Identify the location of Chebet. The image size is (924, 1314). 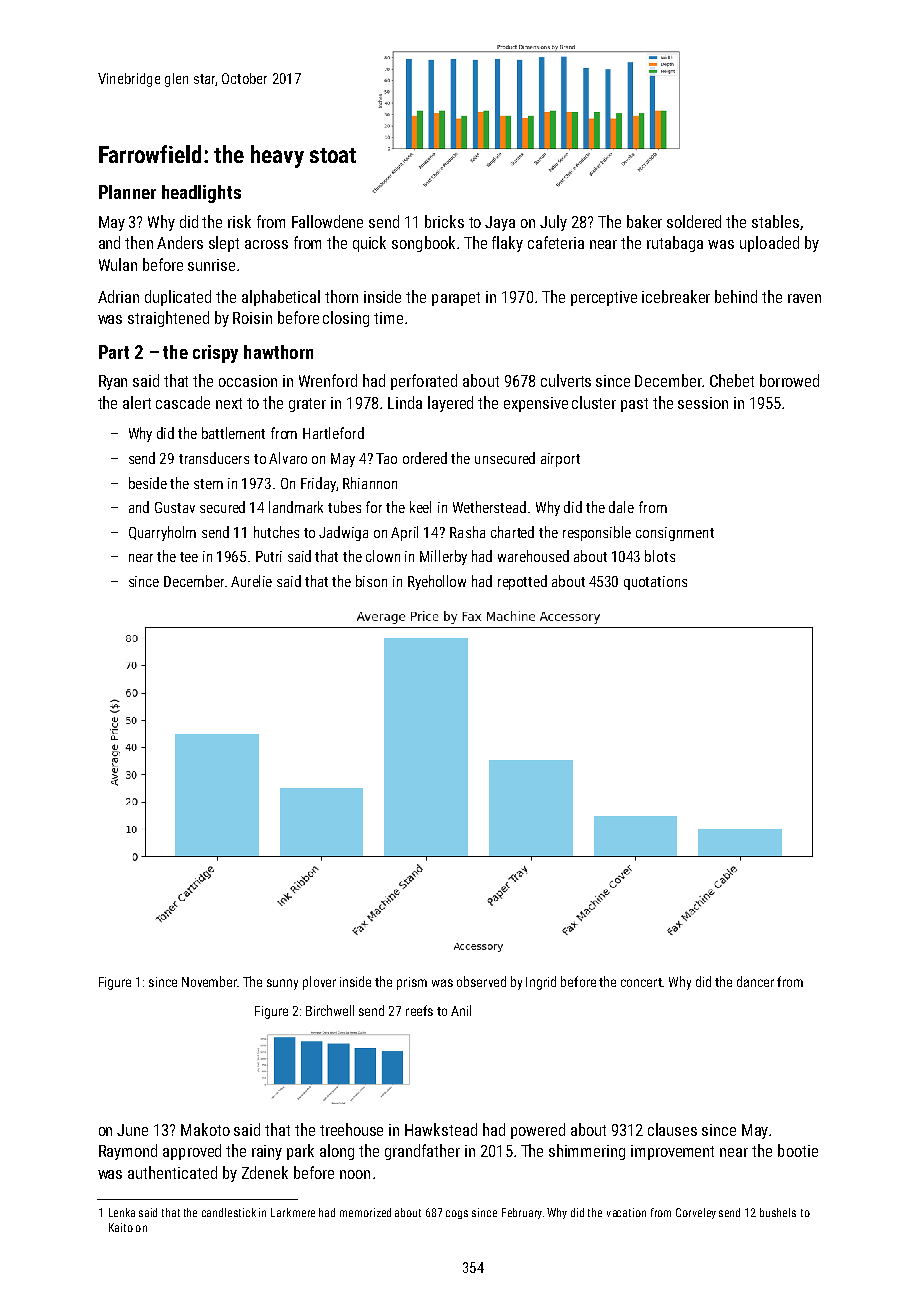
(732, 380).
